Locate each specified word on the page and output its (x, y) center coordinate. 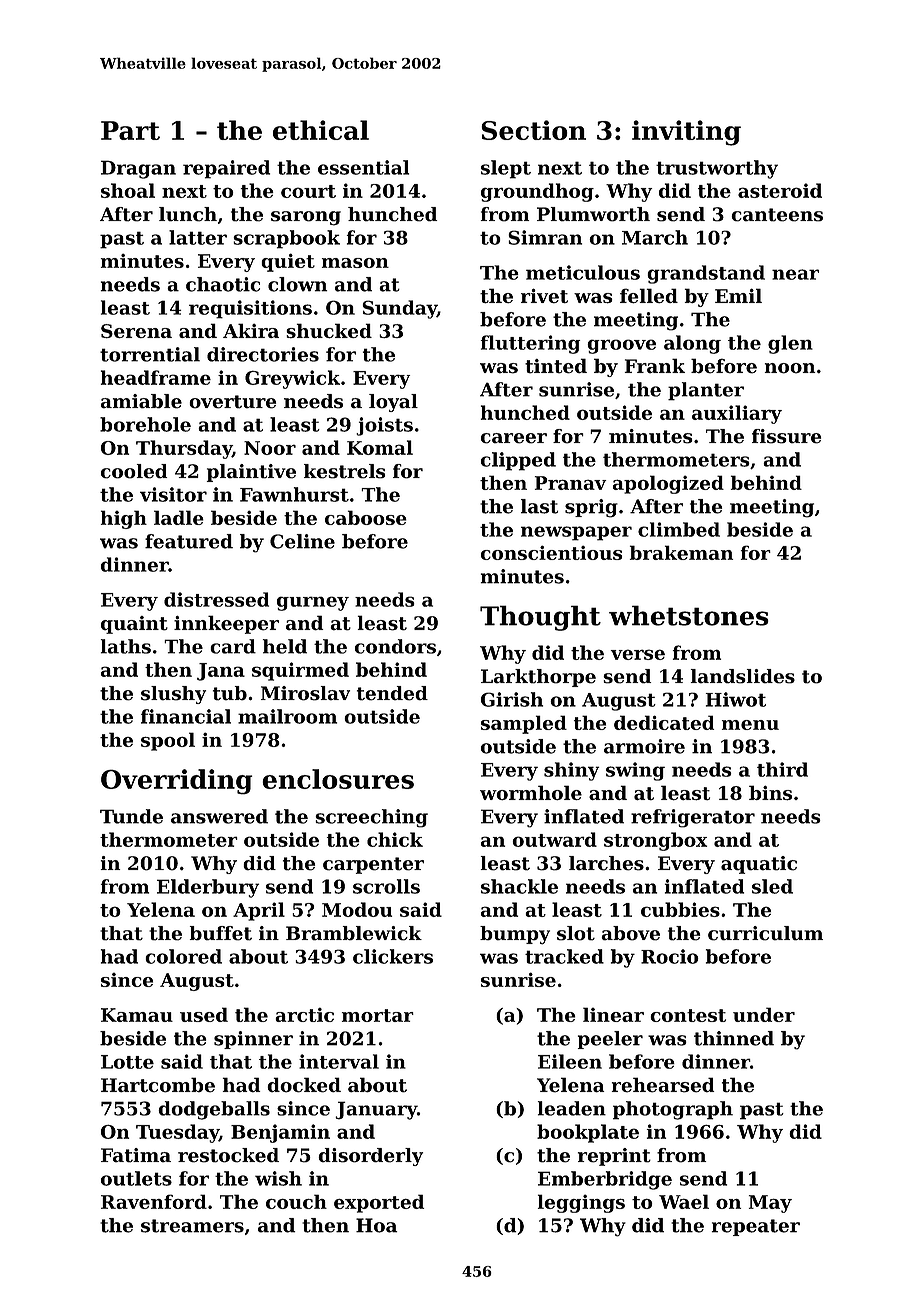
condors (395, 646)
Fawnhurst (294, 494)
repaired (226, 169)
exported (379, 1203)
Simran (545, 237)
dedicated (664, 722)
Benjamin (280, 1133)
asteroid (780, 190)
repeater (755, 1227)
